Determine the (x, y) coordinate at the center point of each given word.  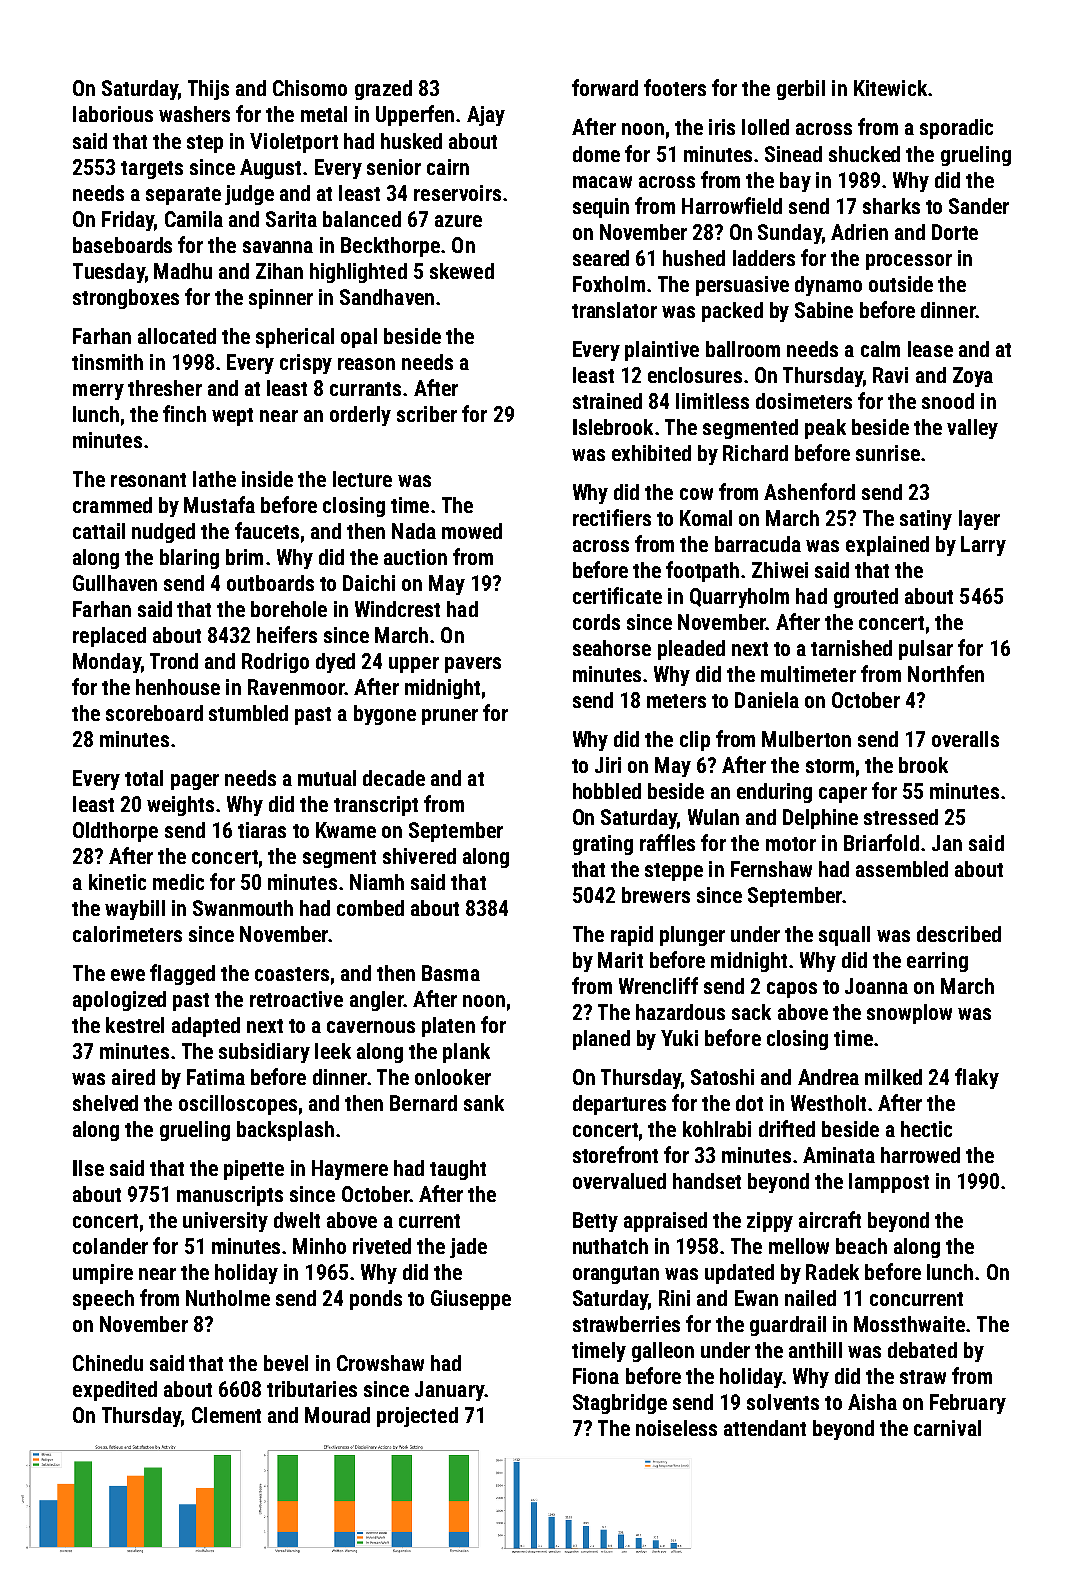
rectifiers (612, 517)
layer (979, 520)
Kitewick (890, 88)
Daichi (369, 583)
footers (675, 87)
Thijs (208, 90)
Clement (226, 1415)
